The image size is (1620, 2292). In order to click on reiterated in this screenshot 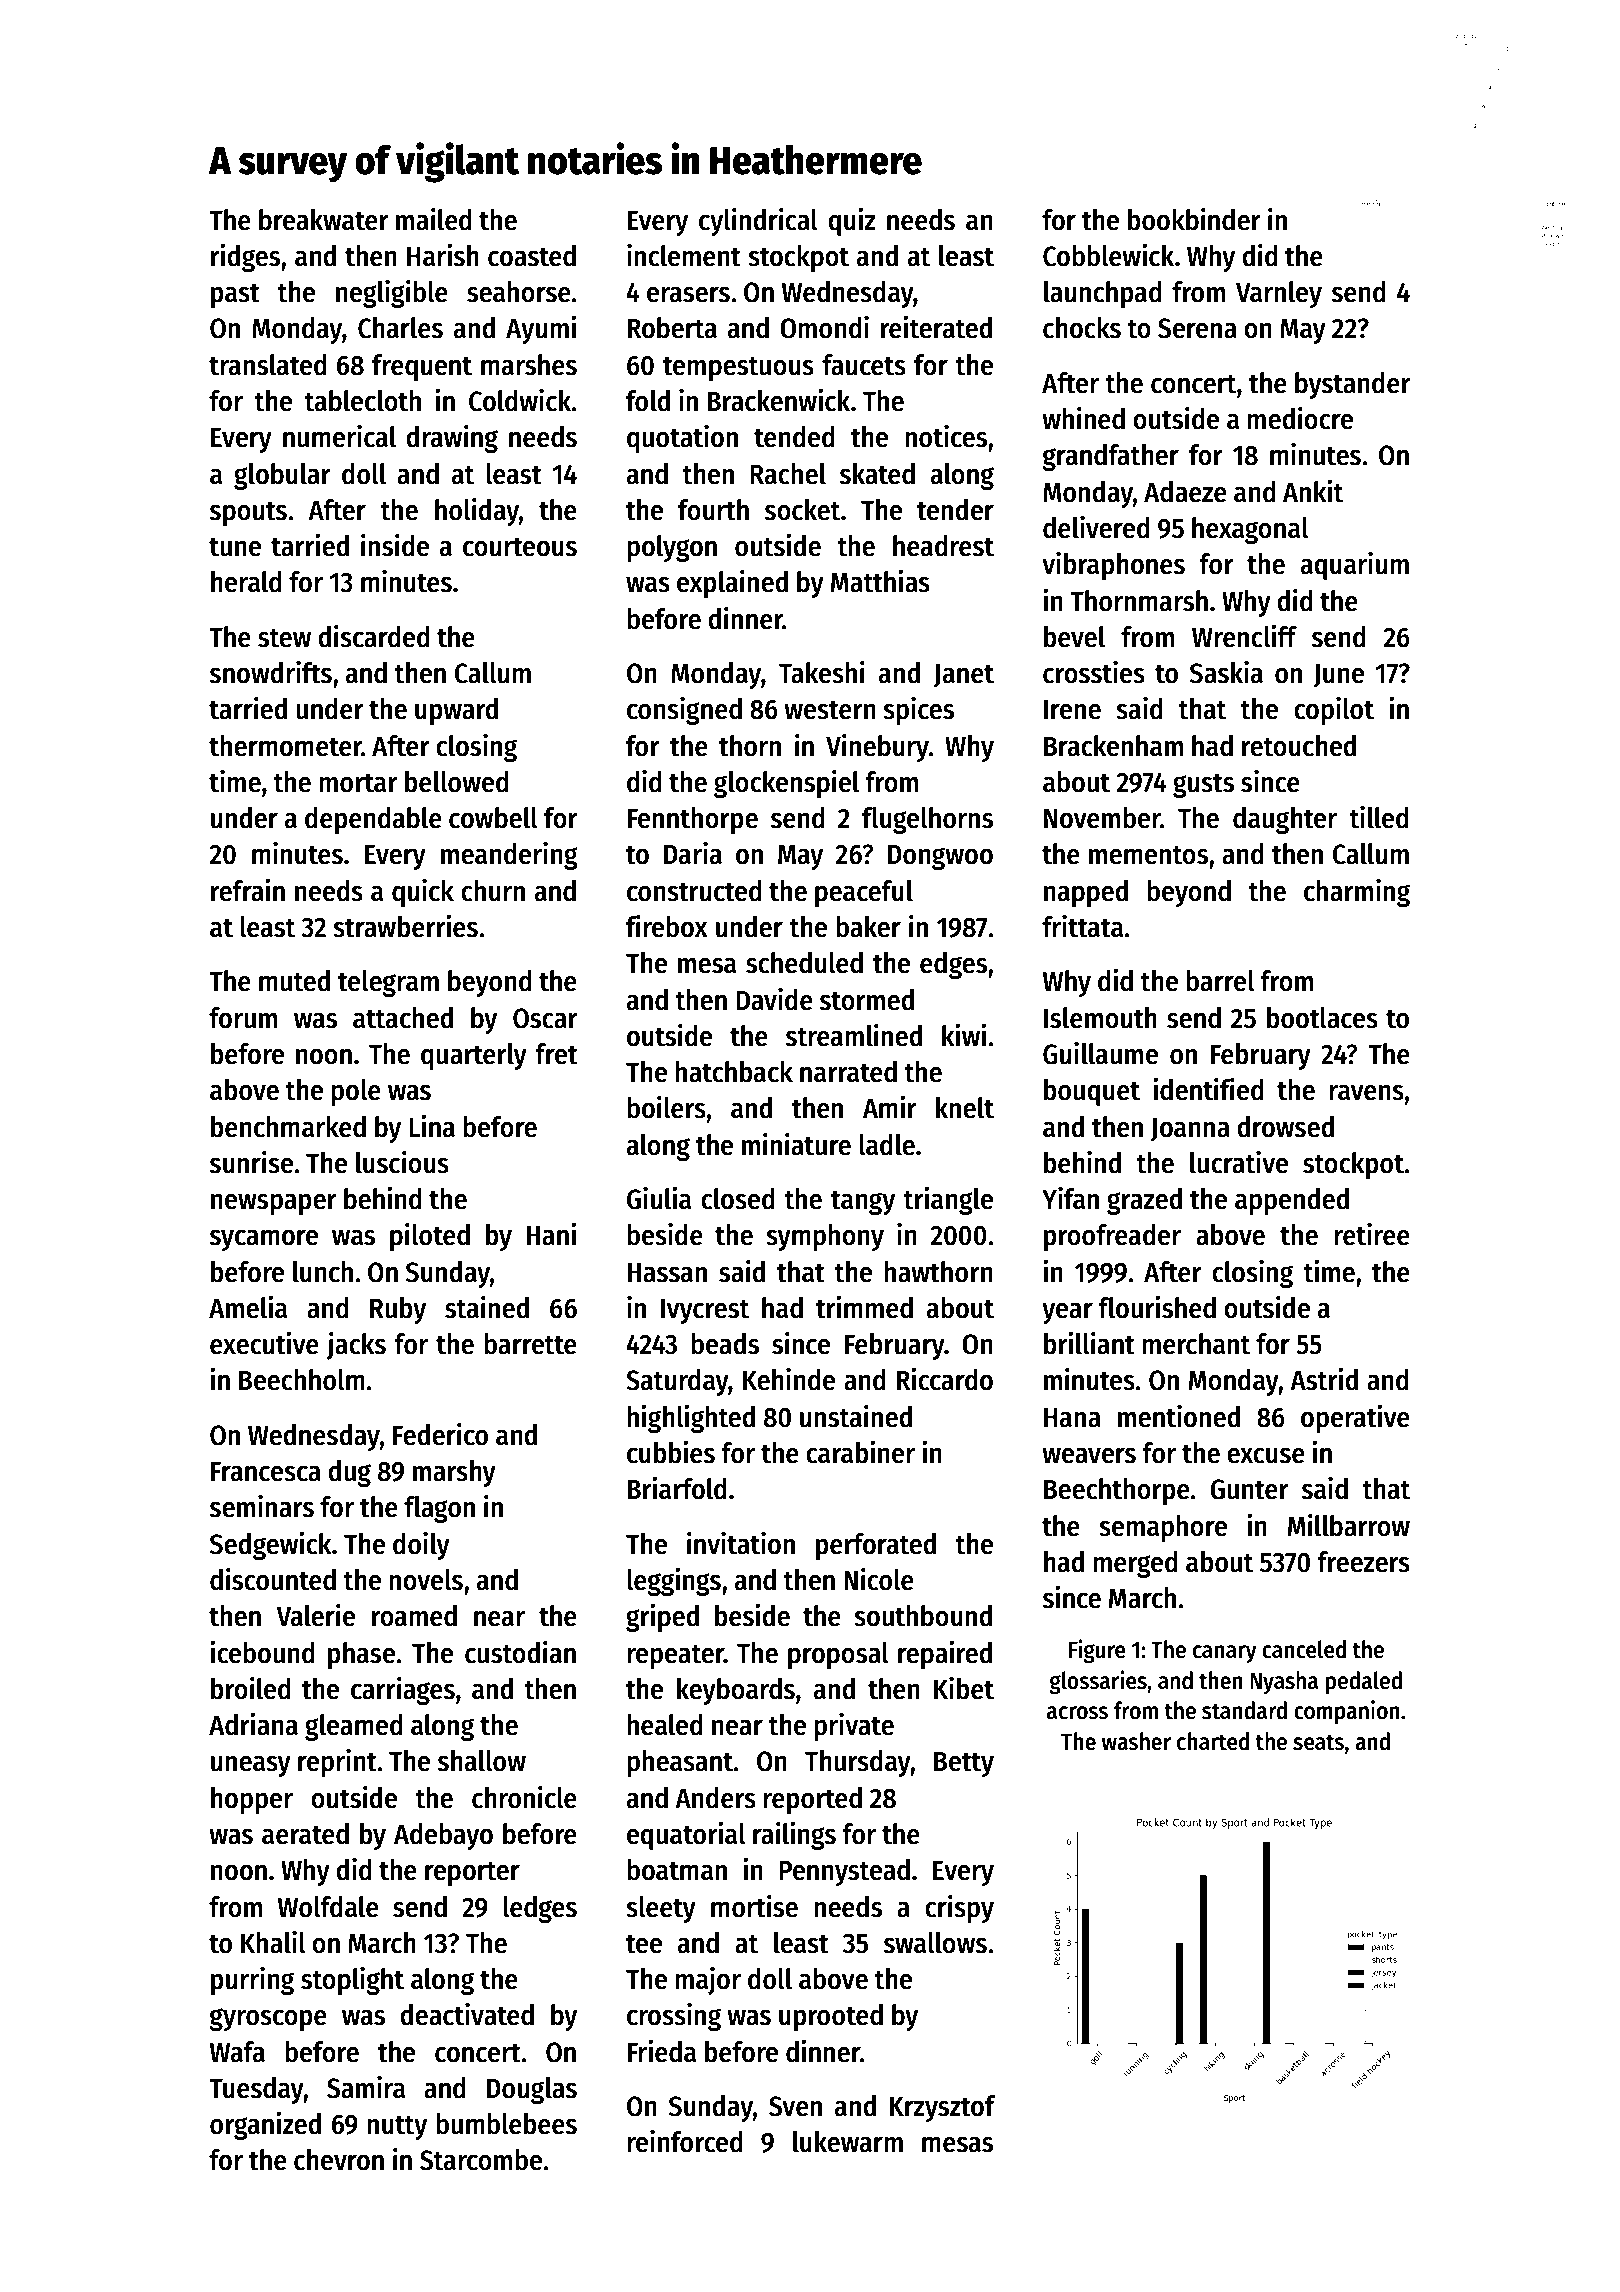, I will do `click(936, 327)`.
